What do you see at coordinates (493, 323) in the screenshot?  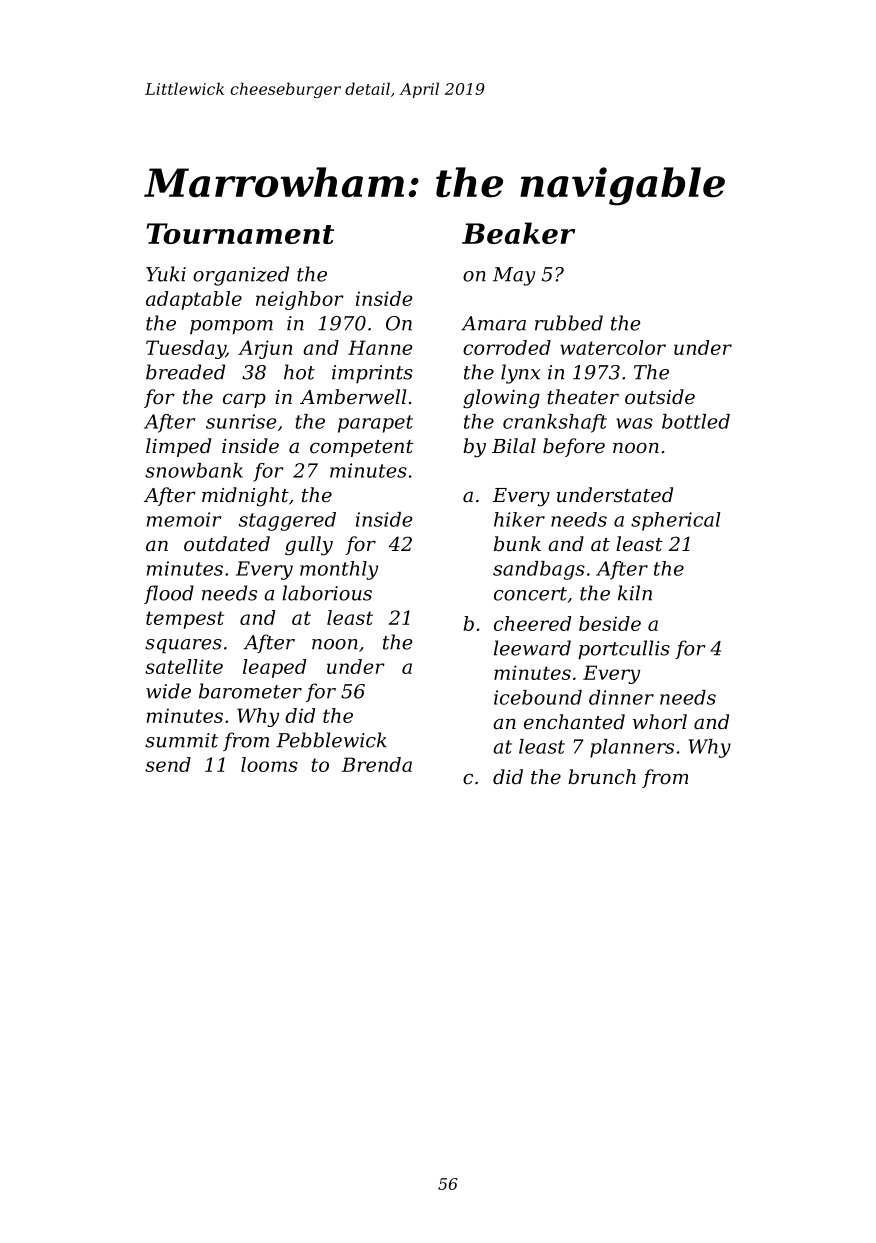 I see `Amara` at bounding box center [493, 323].
